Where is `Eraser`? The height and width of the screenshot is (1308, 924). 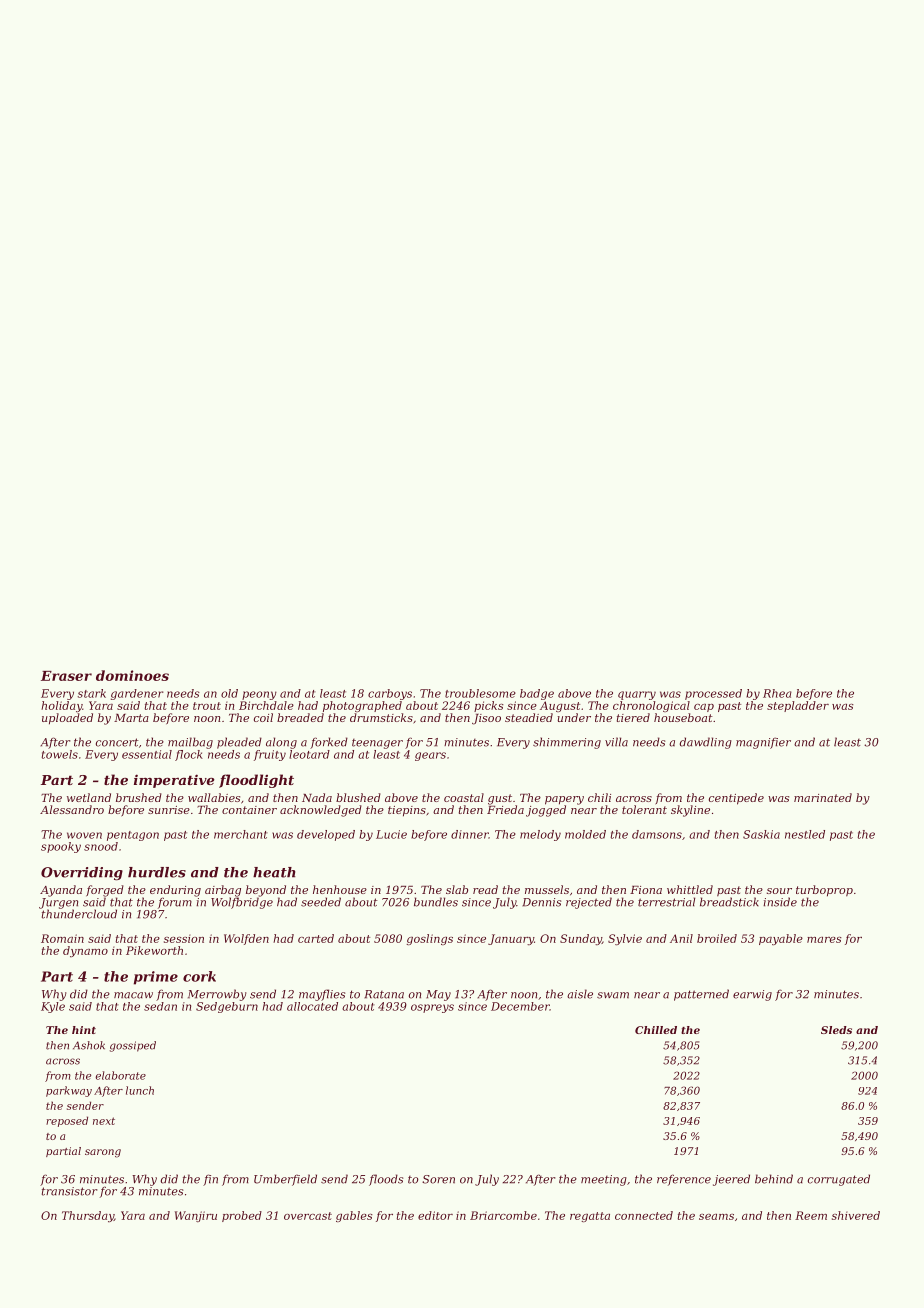
Eraser is located at coordinates (66, 676).
